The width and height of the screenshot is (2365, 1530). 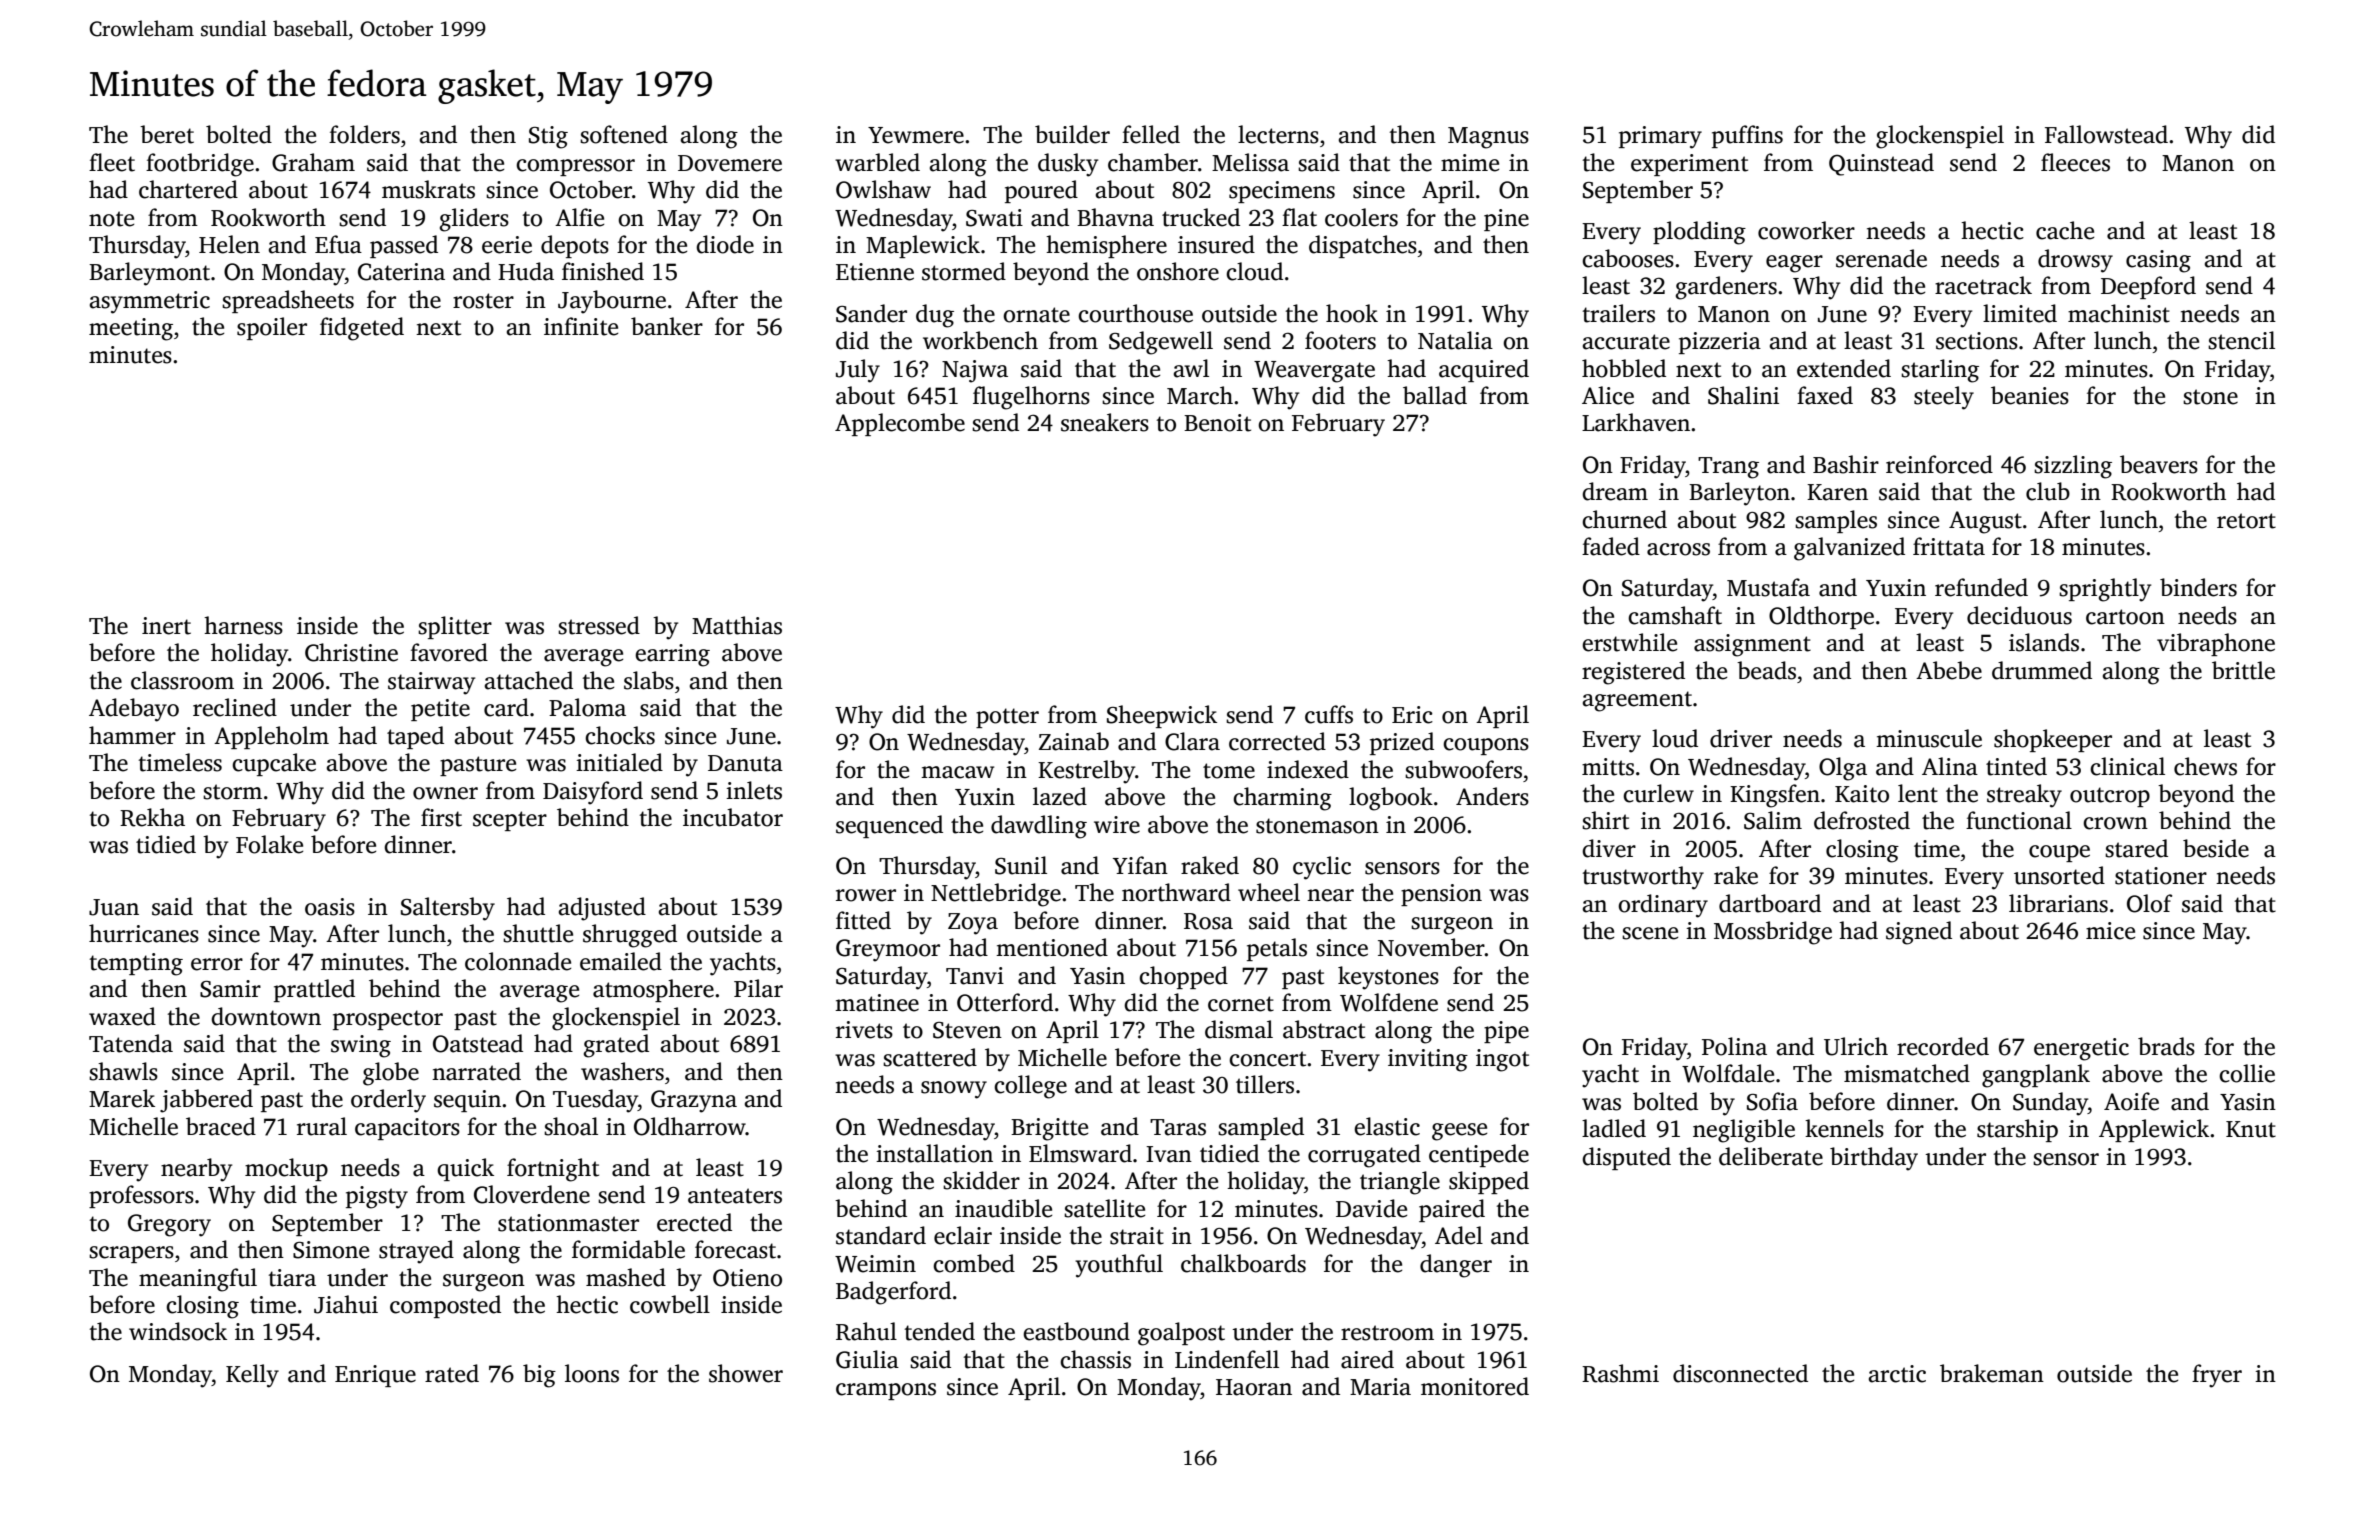 I want to click on dawdling, so click(x=1039, y=827).
